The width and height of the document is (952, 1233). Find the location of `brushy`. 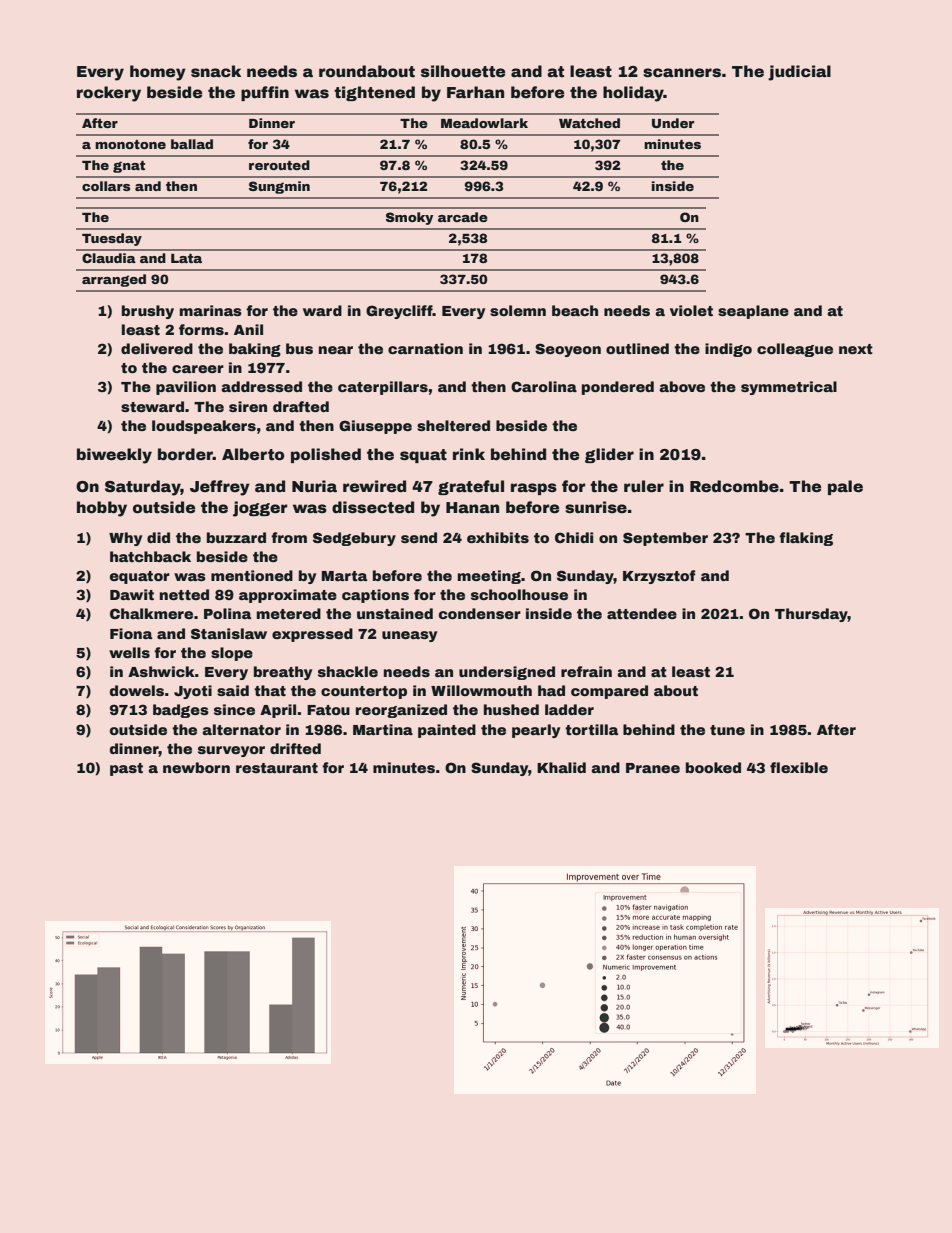

brushy is located at coordinates (148, 312).
